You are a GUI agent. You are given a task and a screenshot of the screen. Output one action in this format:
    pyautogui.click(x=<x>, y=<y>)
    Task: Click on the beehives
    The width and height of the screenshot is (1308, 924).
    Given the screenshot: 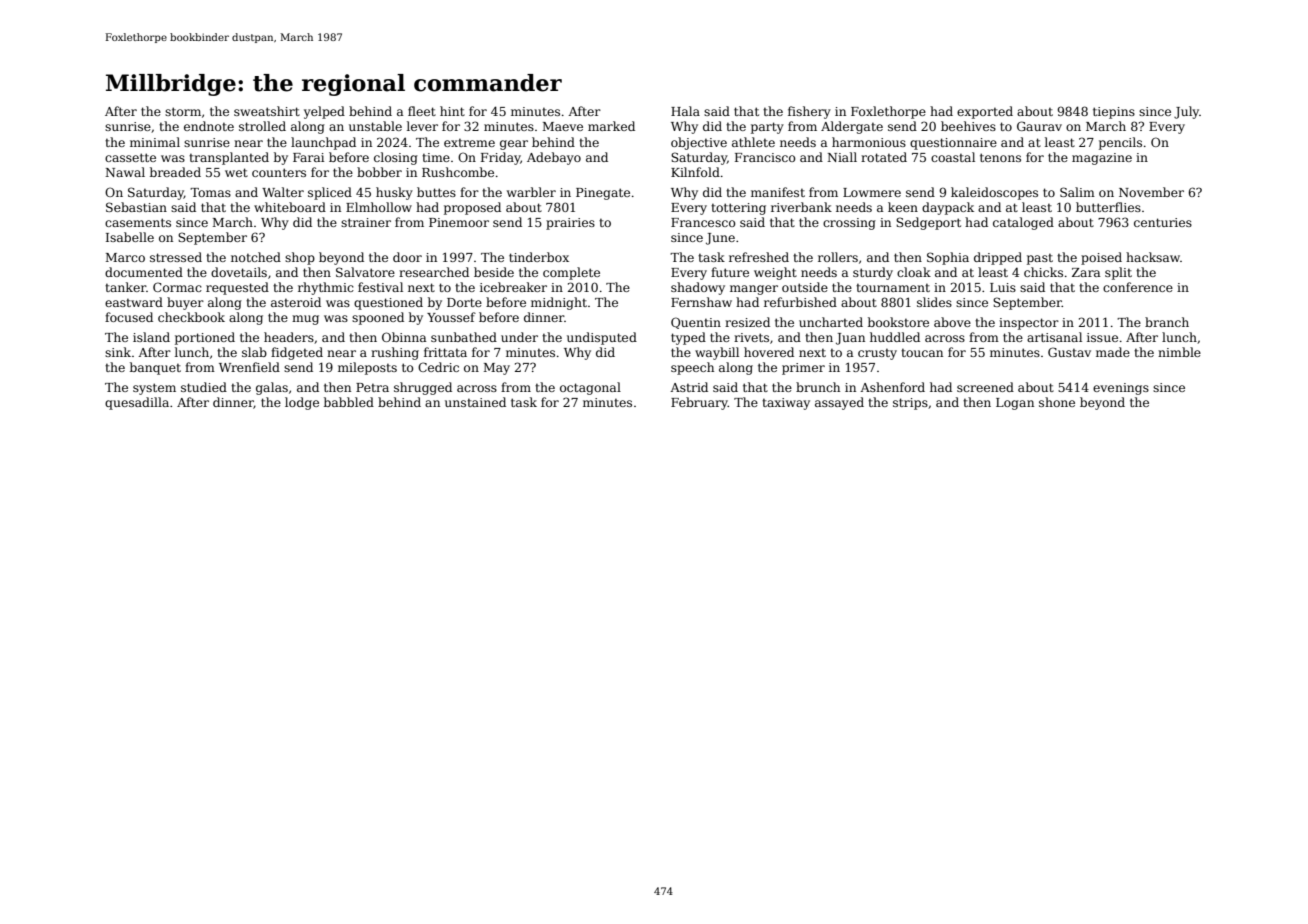 What is the action you would take?
    pyautogui.click(x=968, y=126)
